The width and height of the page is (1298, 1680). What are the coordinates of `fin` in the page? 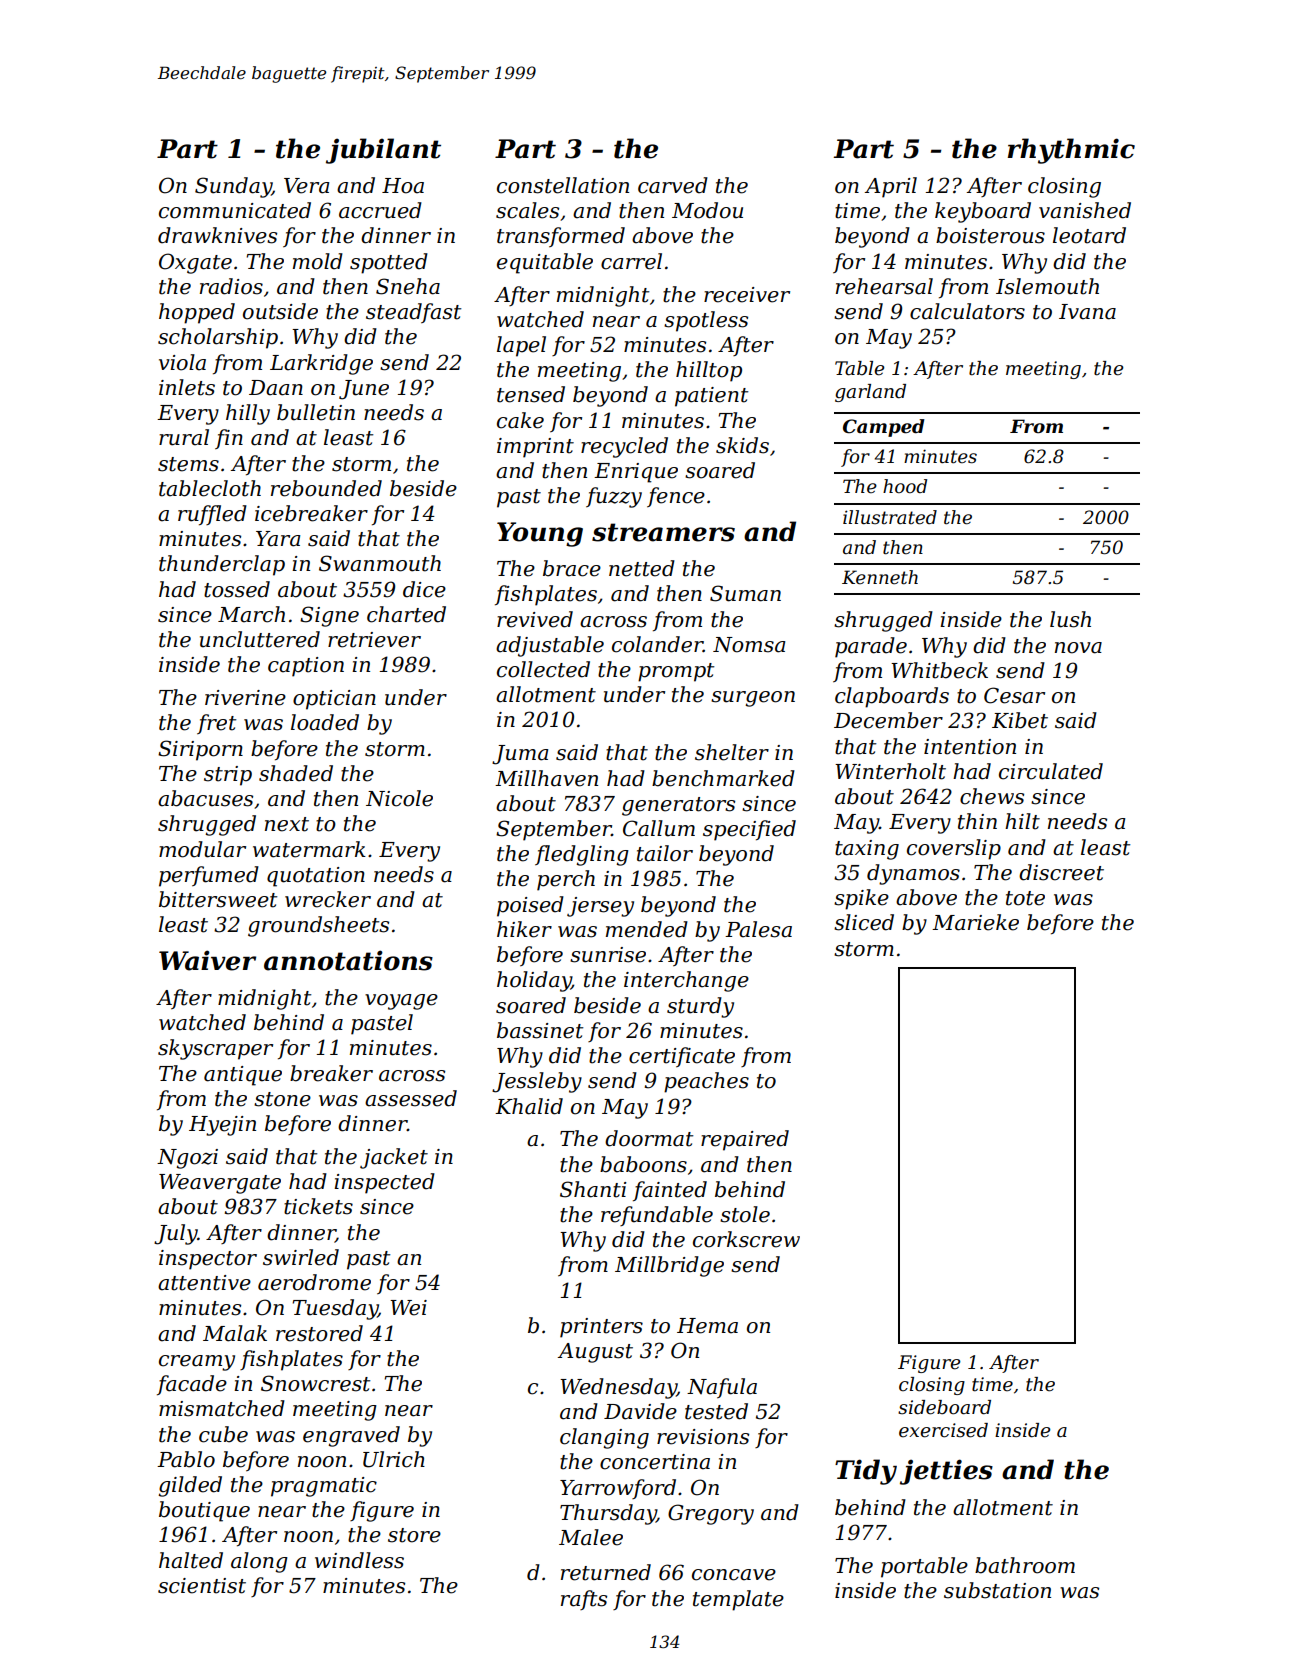 It's located at (229, 439).
